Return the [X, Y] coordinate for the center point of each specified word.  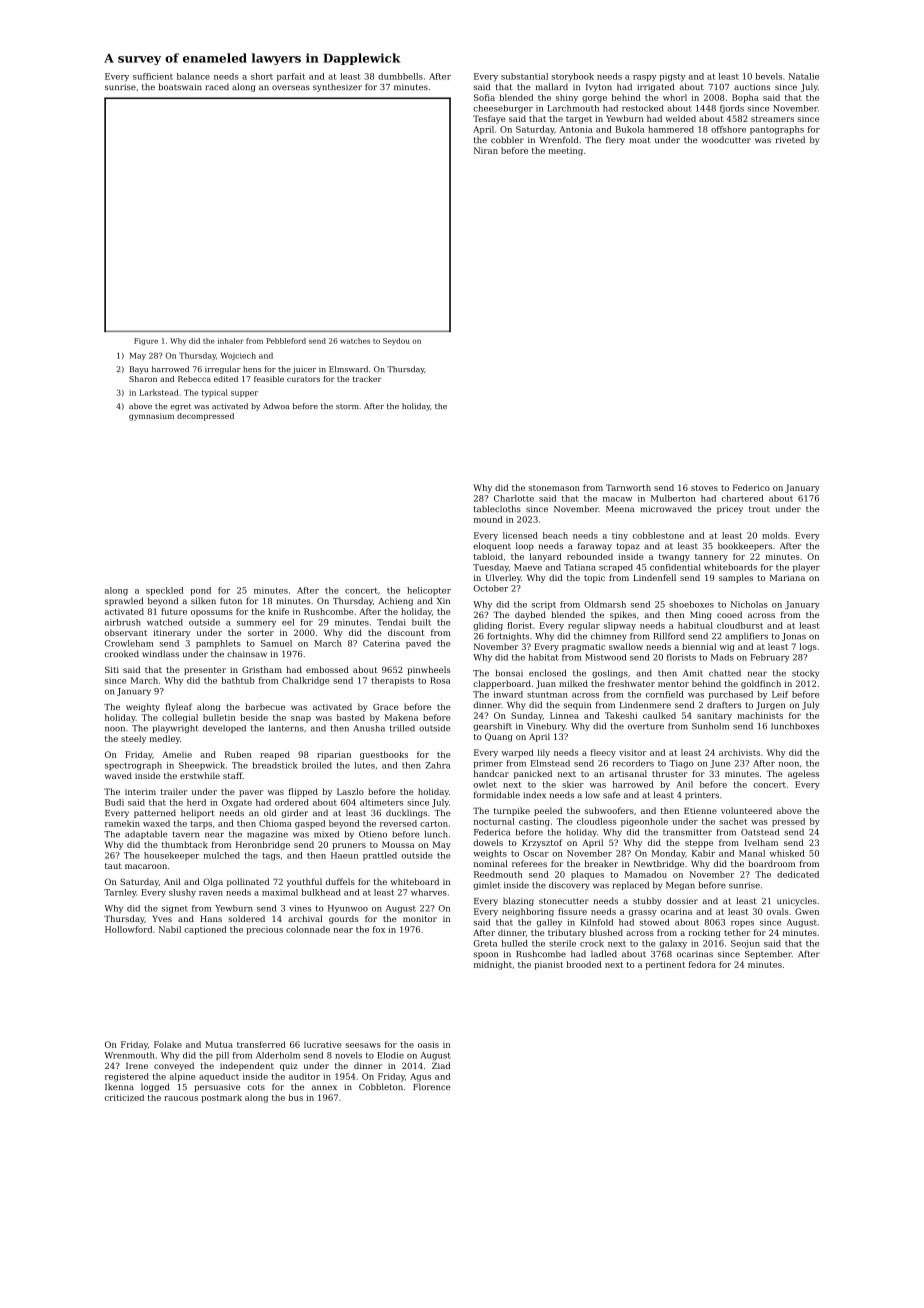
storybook [573, 77]
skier [573, 784]
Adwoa [276, 406]
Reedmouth [498, 874]
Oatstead [760, 832]
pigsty [672, 77]
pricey [730, 510]
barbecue [265, 706]
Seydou [396, 341]
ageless [803, 774]
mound [488, 519]
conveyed [174, 1066]
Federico [751, 487]
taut [113, 866]
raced [217, 86]
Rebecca [194, 379]
